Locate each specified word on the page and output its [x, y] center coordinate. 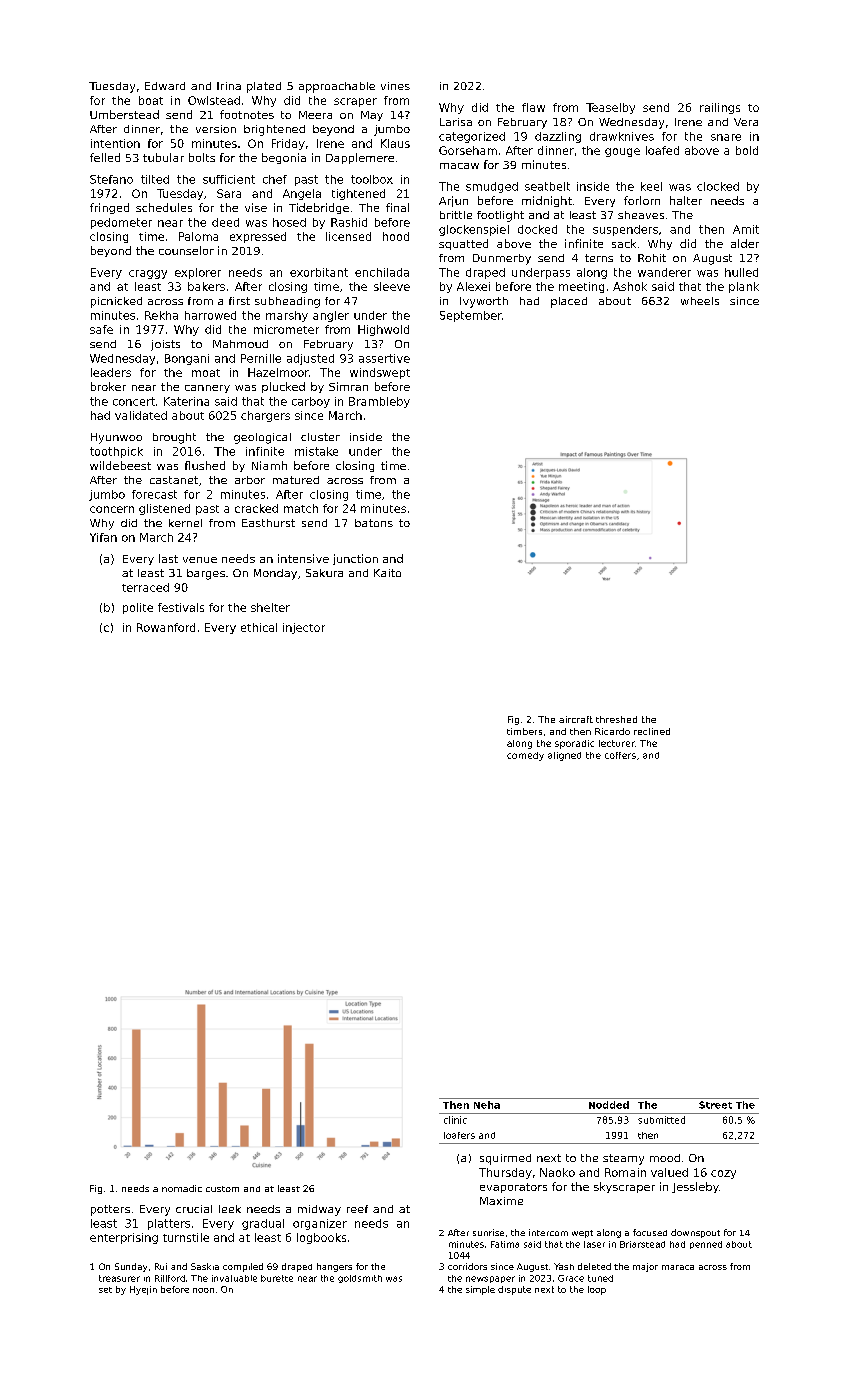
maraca [678, 1267]
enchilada [382, 272]
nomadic [182, 1188]
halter [686, 200]
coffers [620, 755]
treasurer [119, 1278]
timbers [524, 731]
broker [108, 386]
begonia [284, 158]
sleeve [392, 286]
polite [138, 608]
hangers [334, 1267]
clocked [718, 186]
